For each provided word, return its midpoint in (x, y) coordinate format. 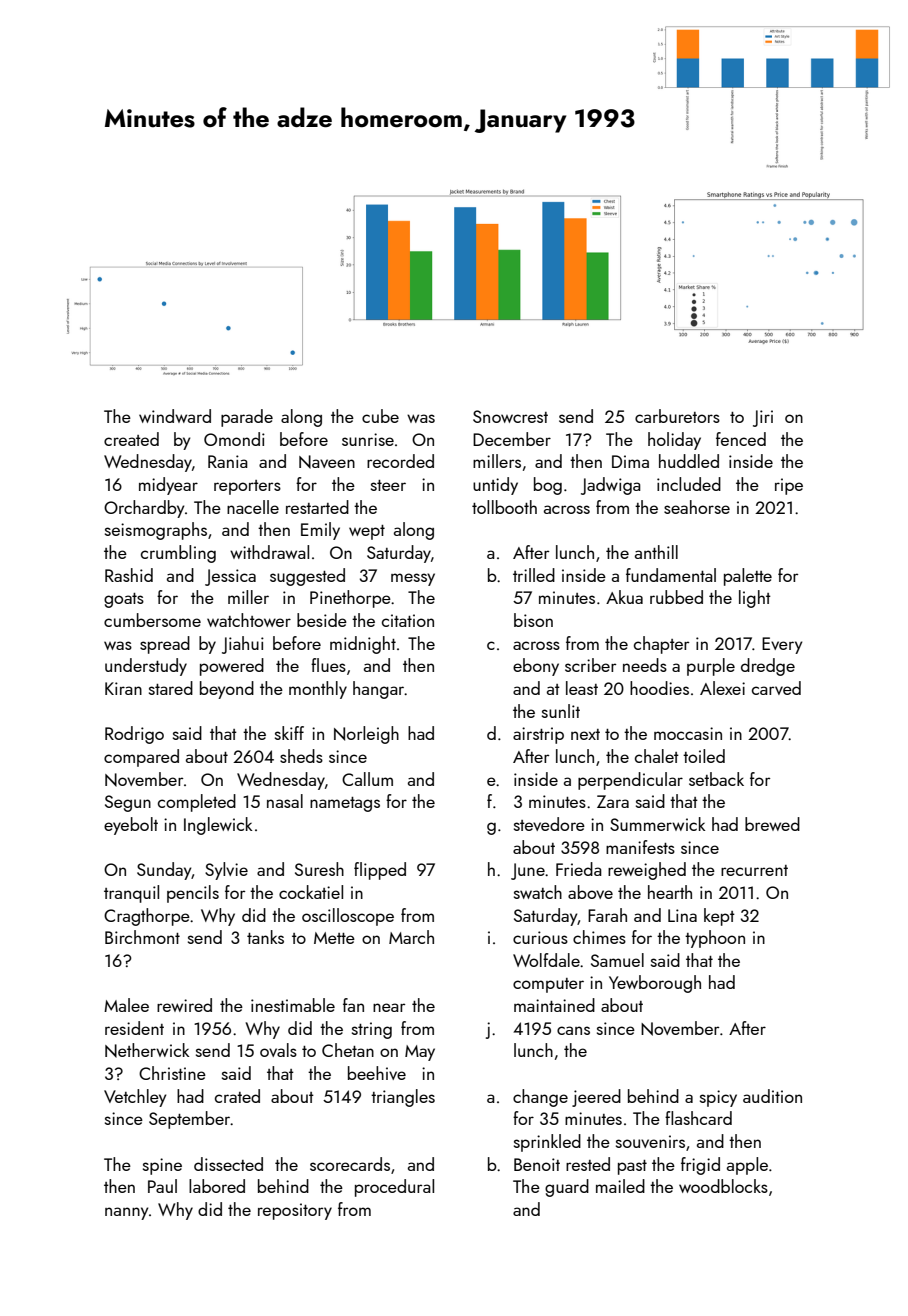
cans (573, 1030)
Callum (367, 779)
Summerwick (657, 824)
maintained (554, 1005)
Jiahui (243, 645)
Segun (128, 803)
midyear (168, 486)
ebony (536, 667)
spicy (718, 1098)
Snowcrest (510, 416)
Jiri (763, 418)
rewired (184, 1005)
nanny (126, 1213)
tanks (265, 937)
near (389, 1007)
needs (645, 665)
